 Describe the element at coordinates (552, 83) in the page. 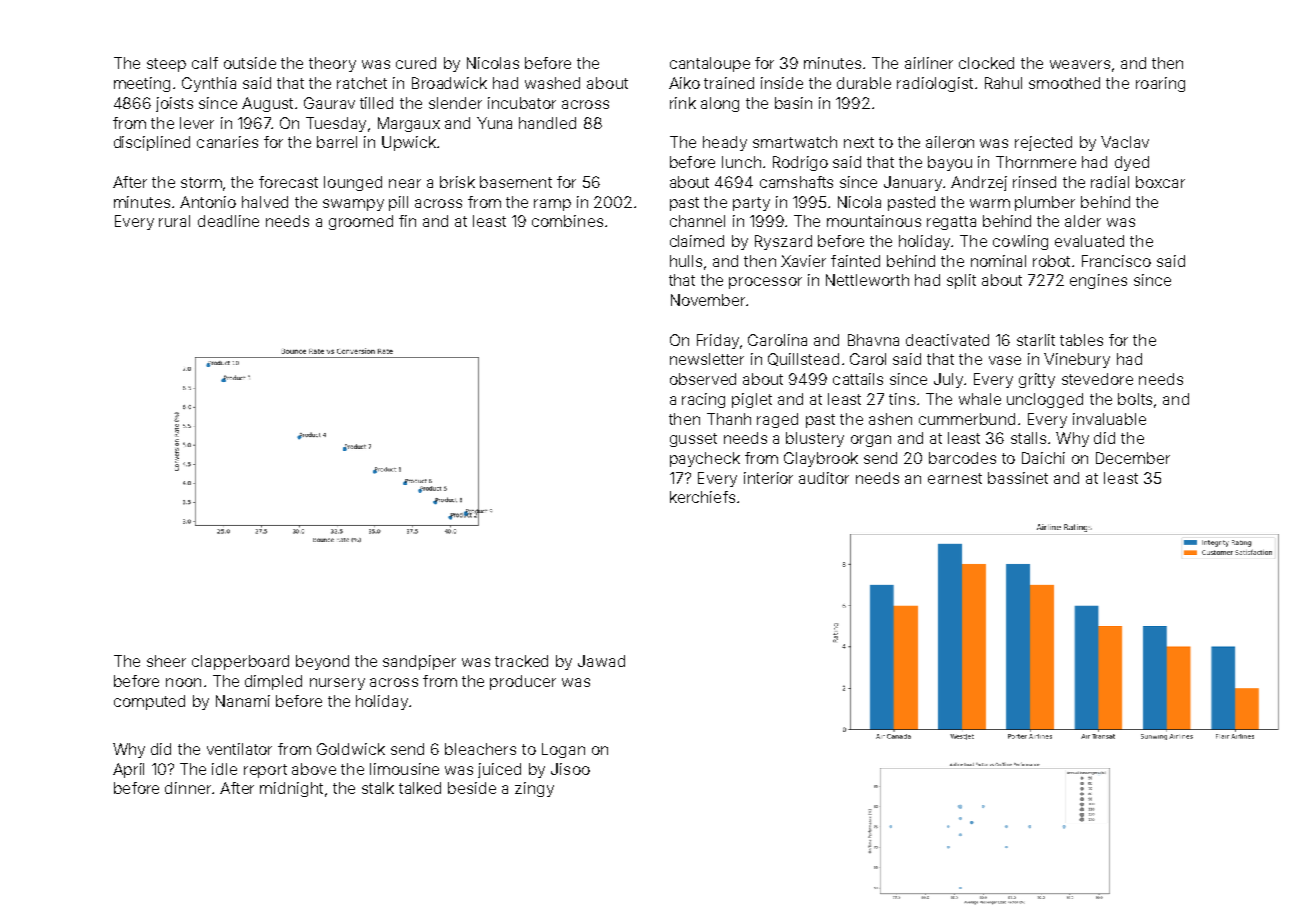

I see `washed` at that location.
